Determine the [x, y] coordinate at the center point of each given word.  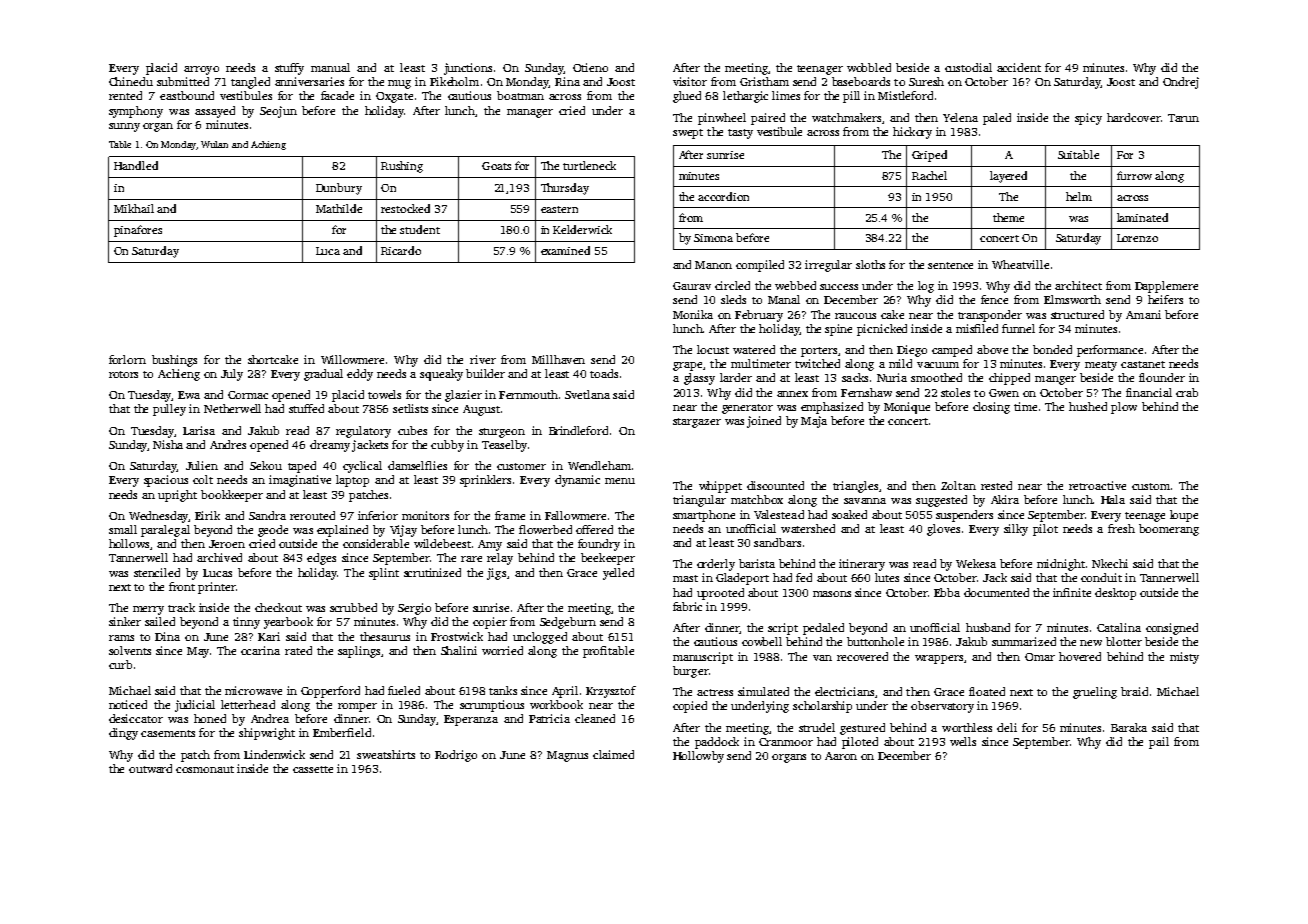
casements [168, 733]
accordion [723, 196]
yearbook [288, 623]
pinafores [138, 231]
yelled [618, 574]
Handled [136, 165]
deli [1007, 727]
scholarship [822, 707]
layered [1008, 177]
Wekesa [976, 563]
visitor [690, 81]
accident [1019, 67]
